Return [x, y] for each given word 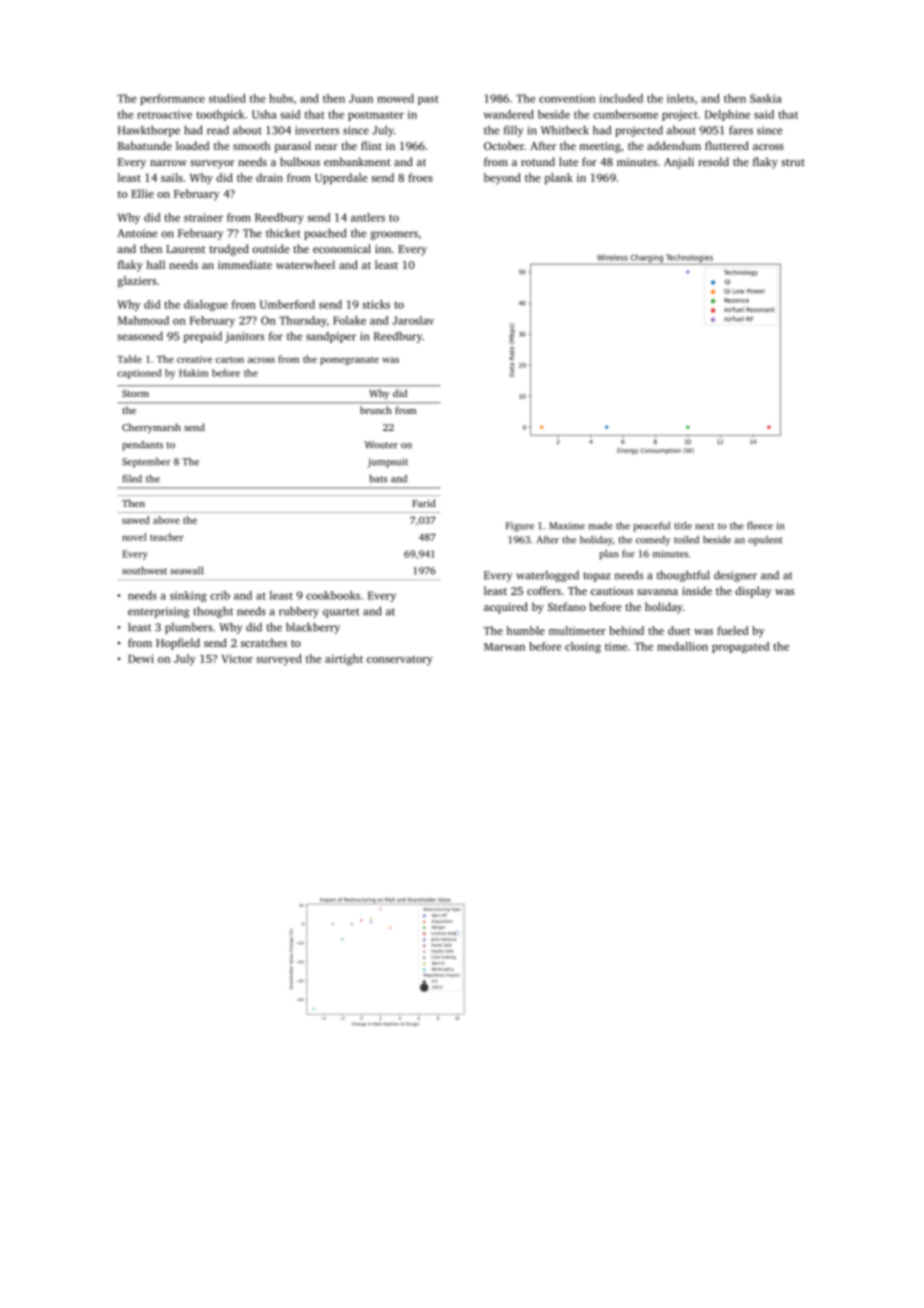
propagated [740, 647]
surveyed [279, 660]
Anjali [679, 163]
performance [172, 99]
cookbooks [333, 595]
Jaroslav [413, 320]
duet [679, 630]
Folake [349, 320]
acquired [506, 608]
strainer [203, 217]
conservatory [400, 661]
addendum [674, 145]
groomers [394, 235]
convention [567, 98]
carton [230, 360]
